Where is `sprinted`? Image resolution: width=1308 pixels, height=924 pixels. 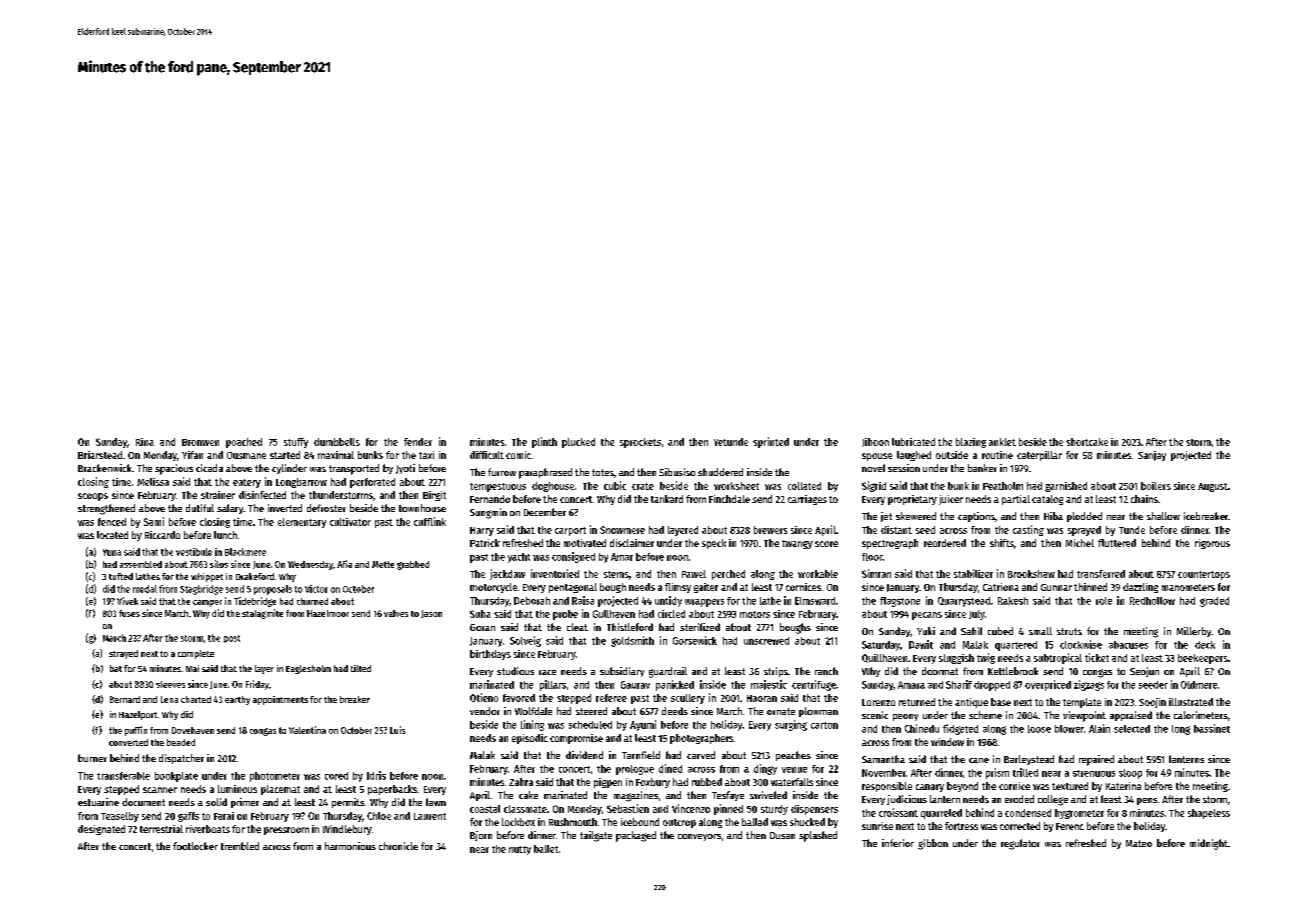 sprinted is located at coordinates (771, 442).
